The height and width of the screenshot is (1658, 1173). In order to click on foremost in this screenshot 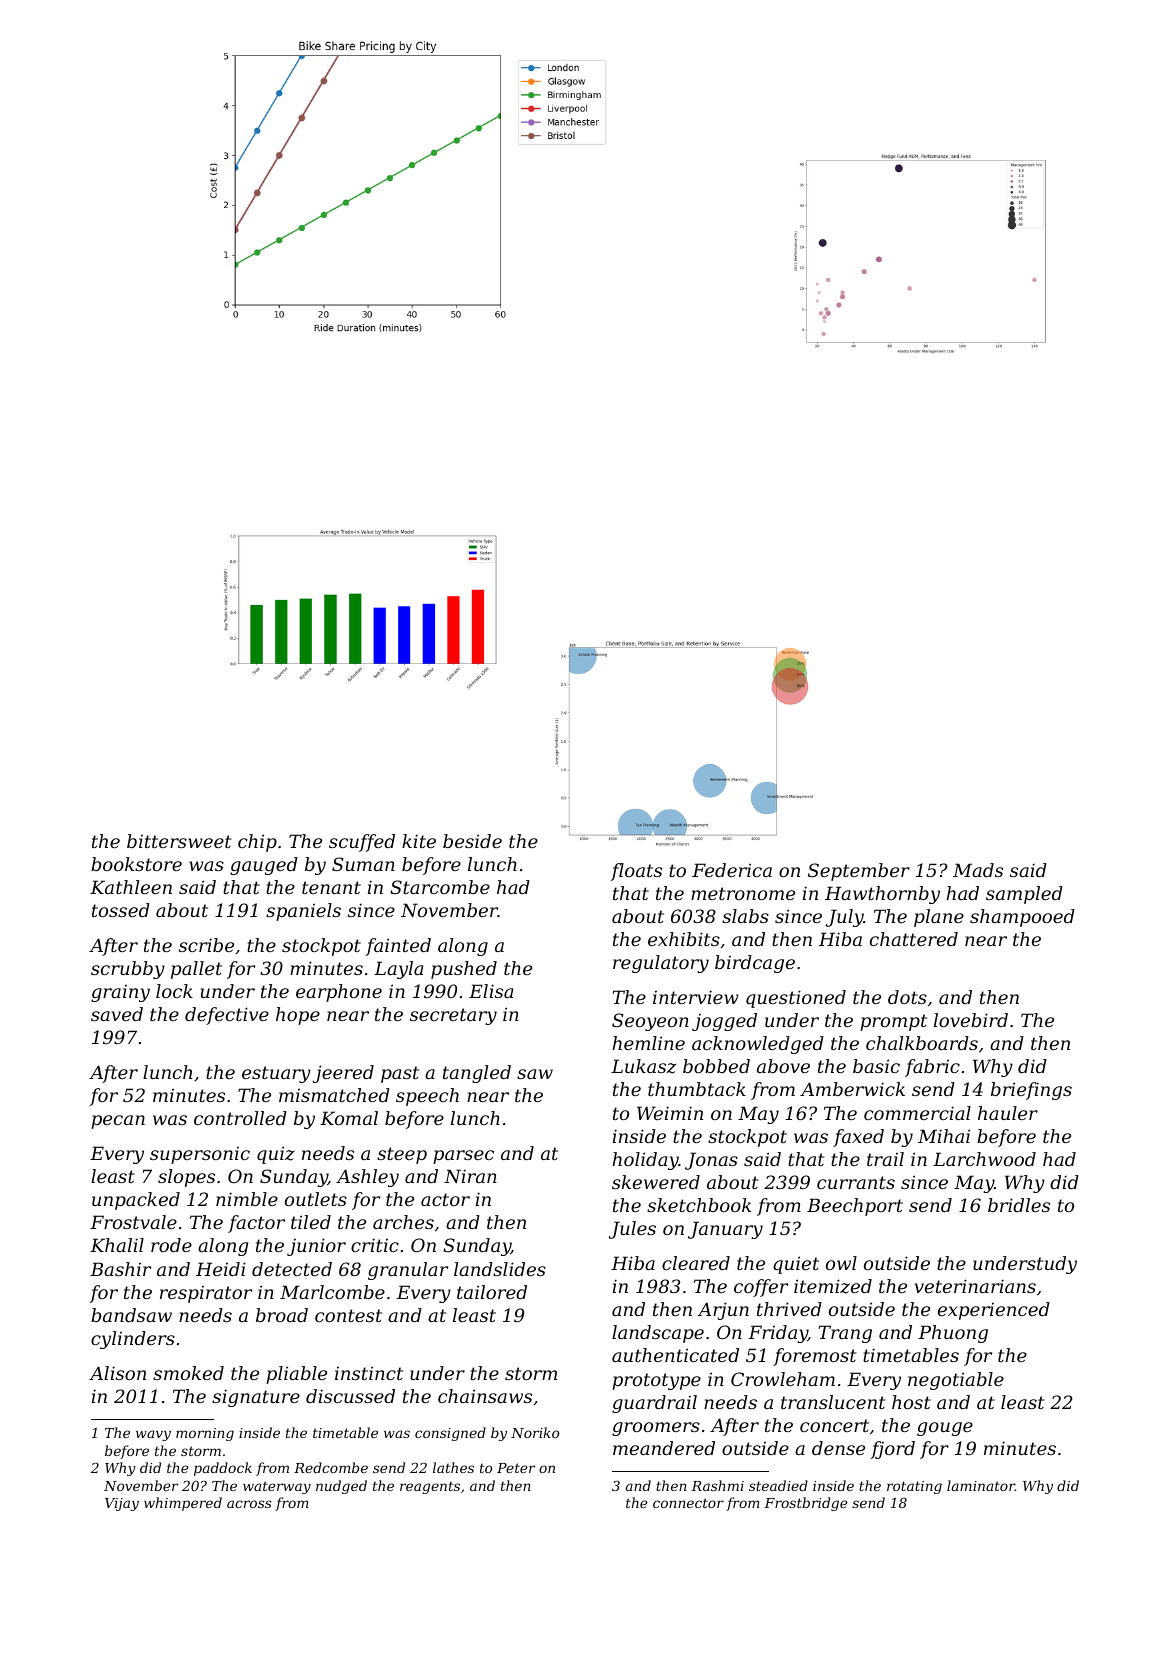, I will do `click(815, 1357)`.
